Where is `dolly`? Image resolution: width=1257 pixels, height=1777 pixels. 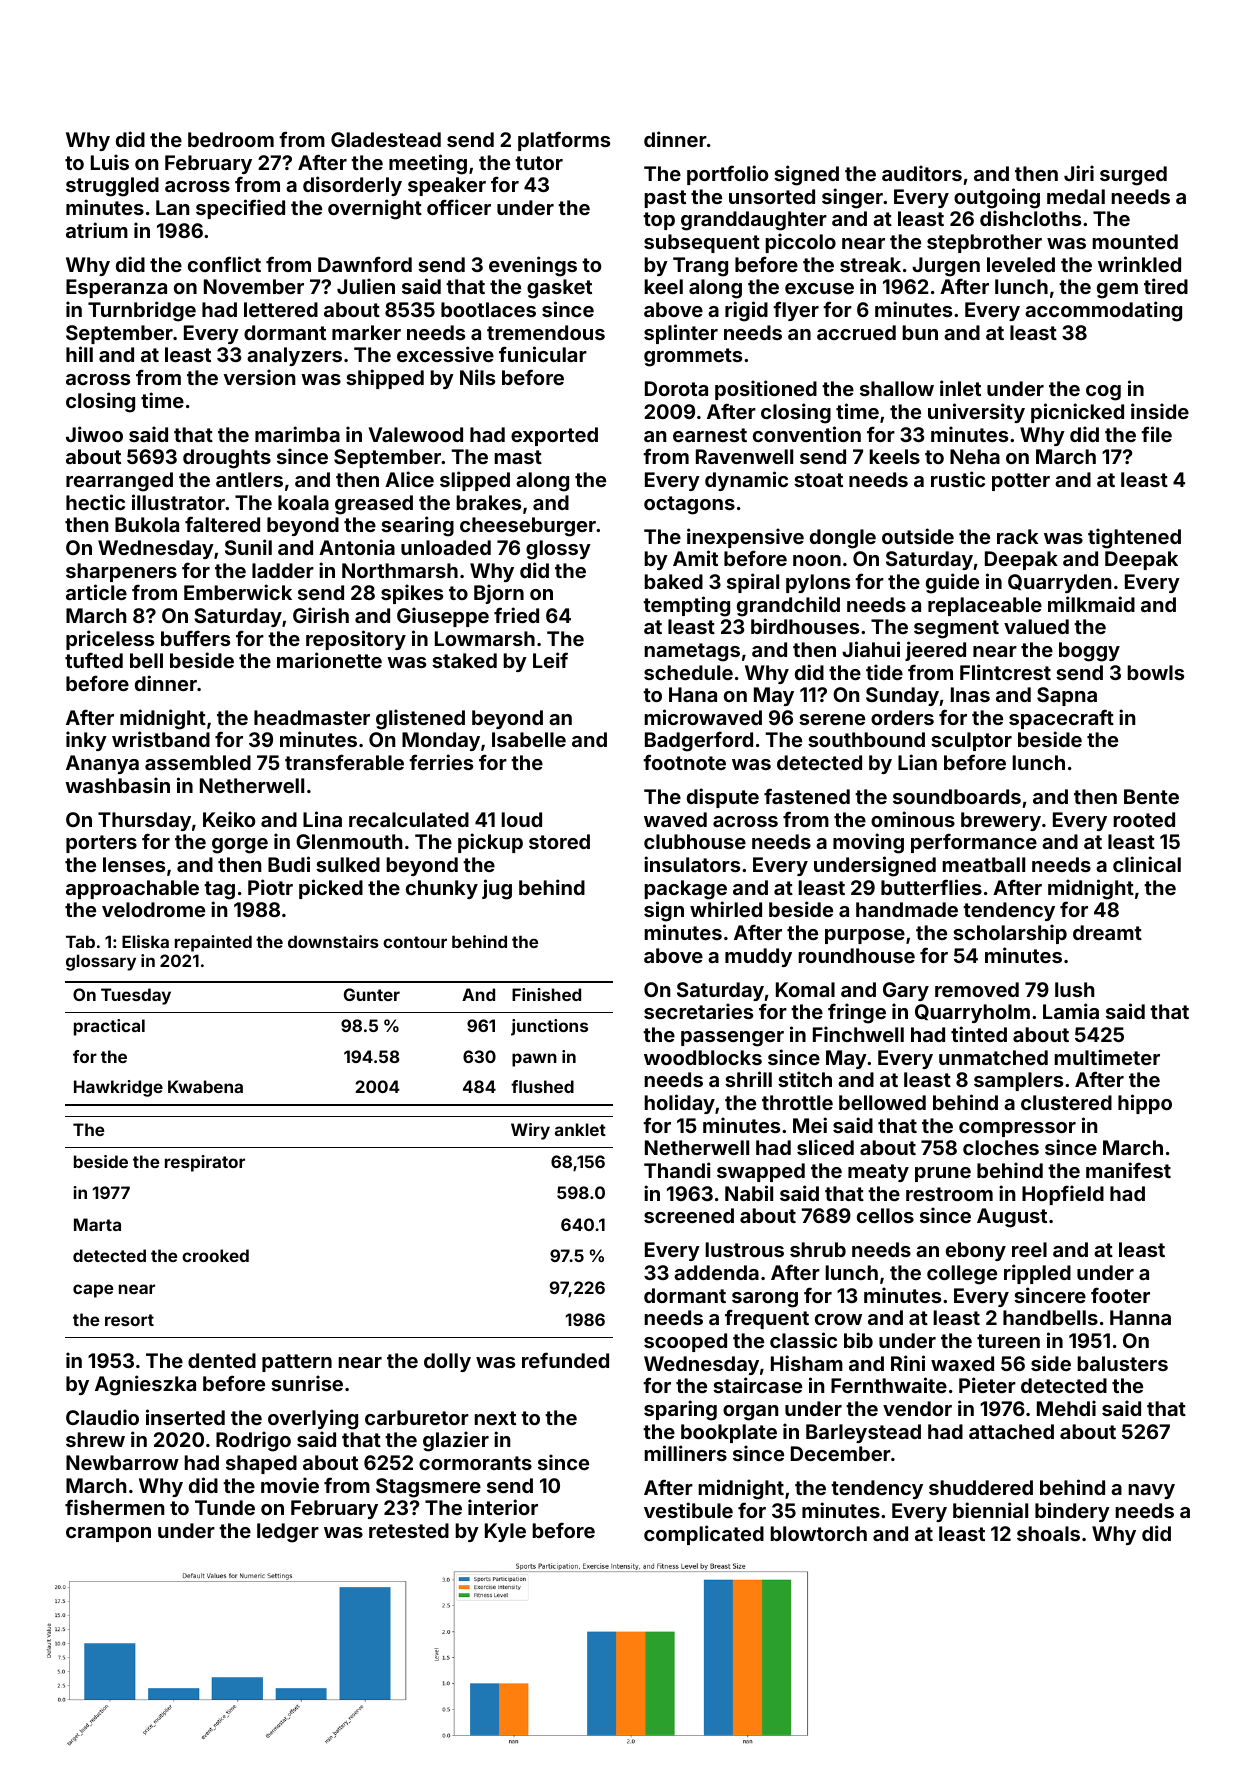 dolly is located at coordinates (447, 1362).
